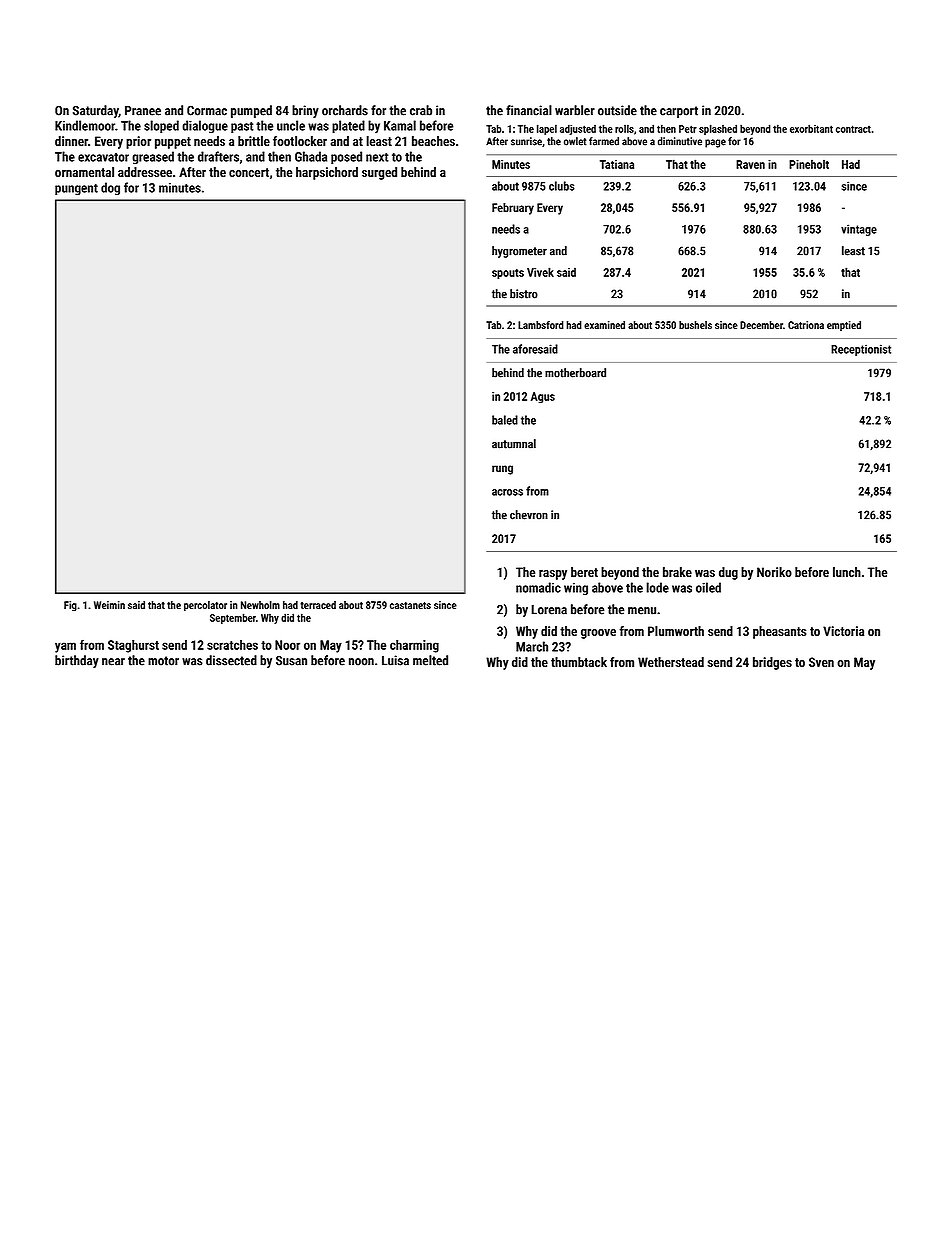  What do you see at coordinates (575, 373) in the page?
I see `motherboard` at bounding box center [575, 373].
